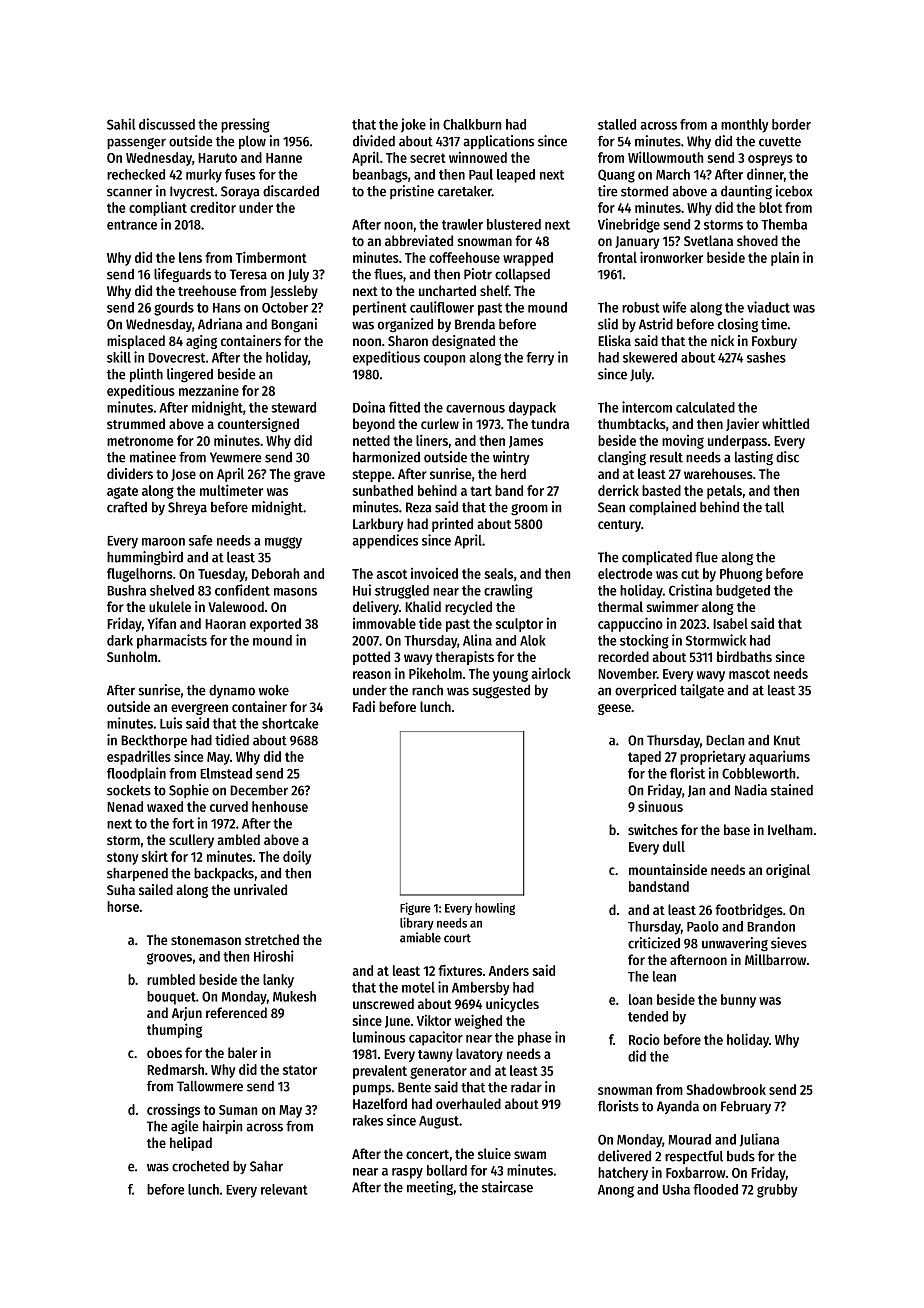 Image resolution: width=924 pixels, height=1308 pixels. What do you see at coordinates (378, 525) in the screenshot?
I see `Larkbury` at bounding box center [378, 525].
